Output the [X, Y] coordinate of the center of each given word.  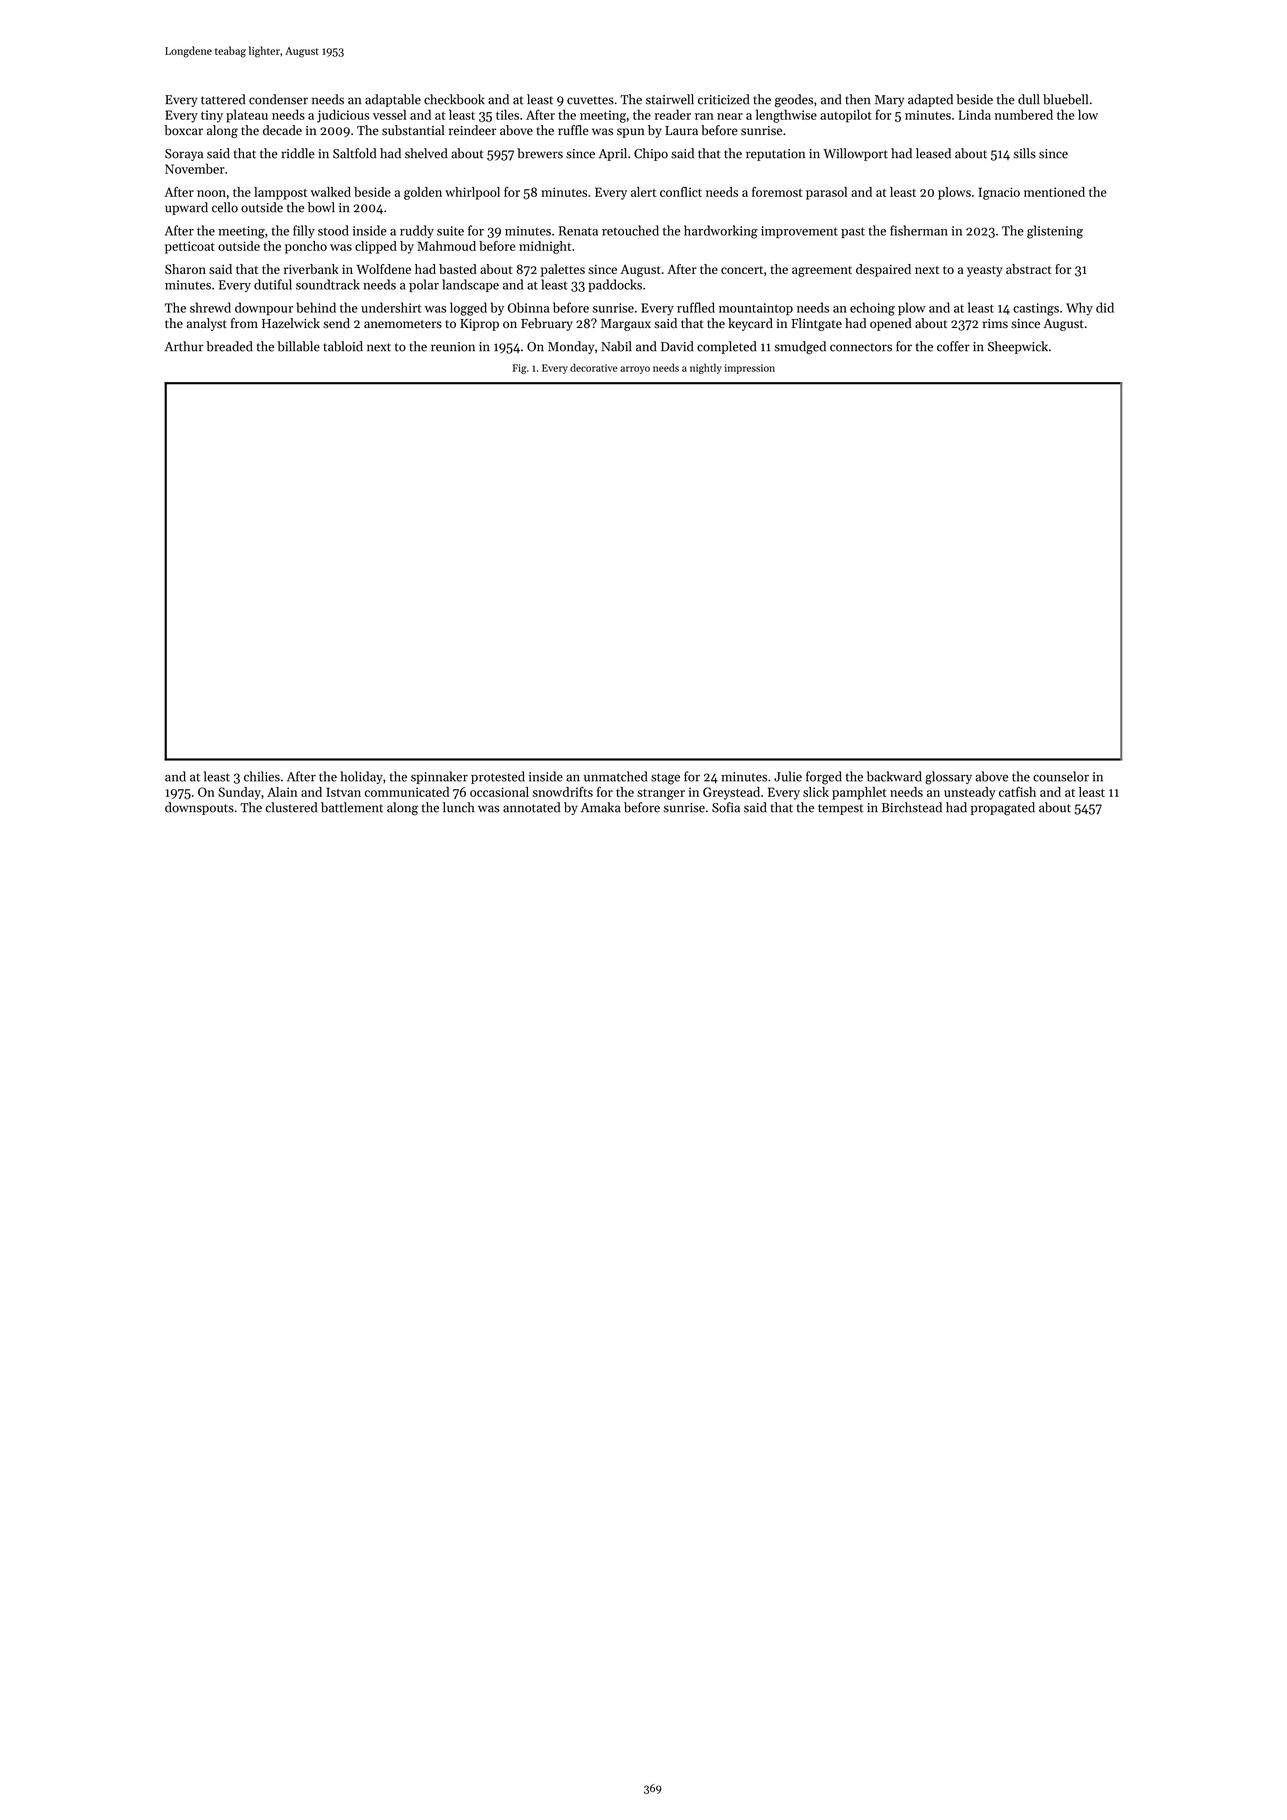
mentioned [1054, 192]
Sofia [726, 807]
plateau [247, 116]
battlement [352, 807]
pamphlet [859, 793]
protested [498, 777]
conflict [681, 192]
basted [457, 269]
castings [1036, 309]
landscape [470, 285]
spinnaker [439, 777]
